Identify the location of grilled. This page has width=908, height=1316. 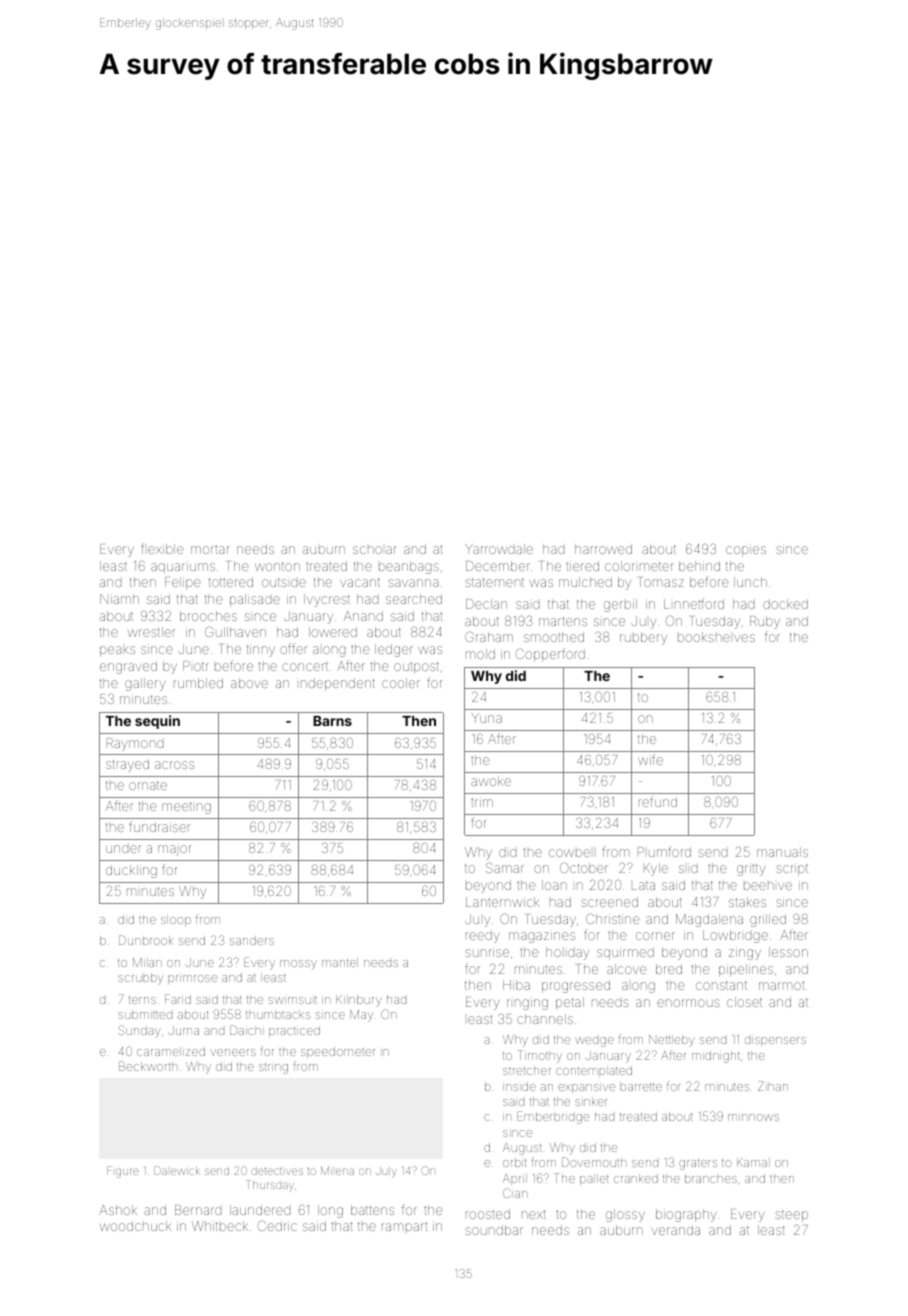
(768, 920).
